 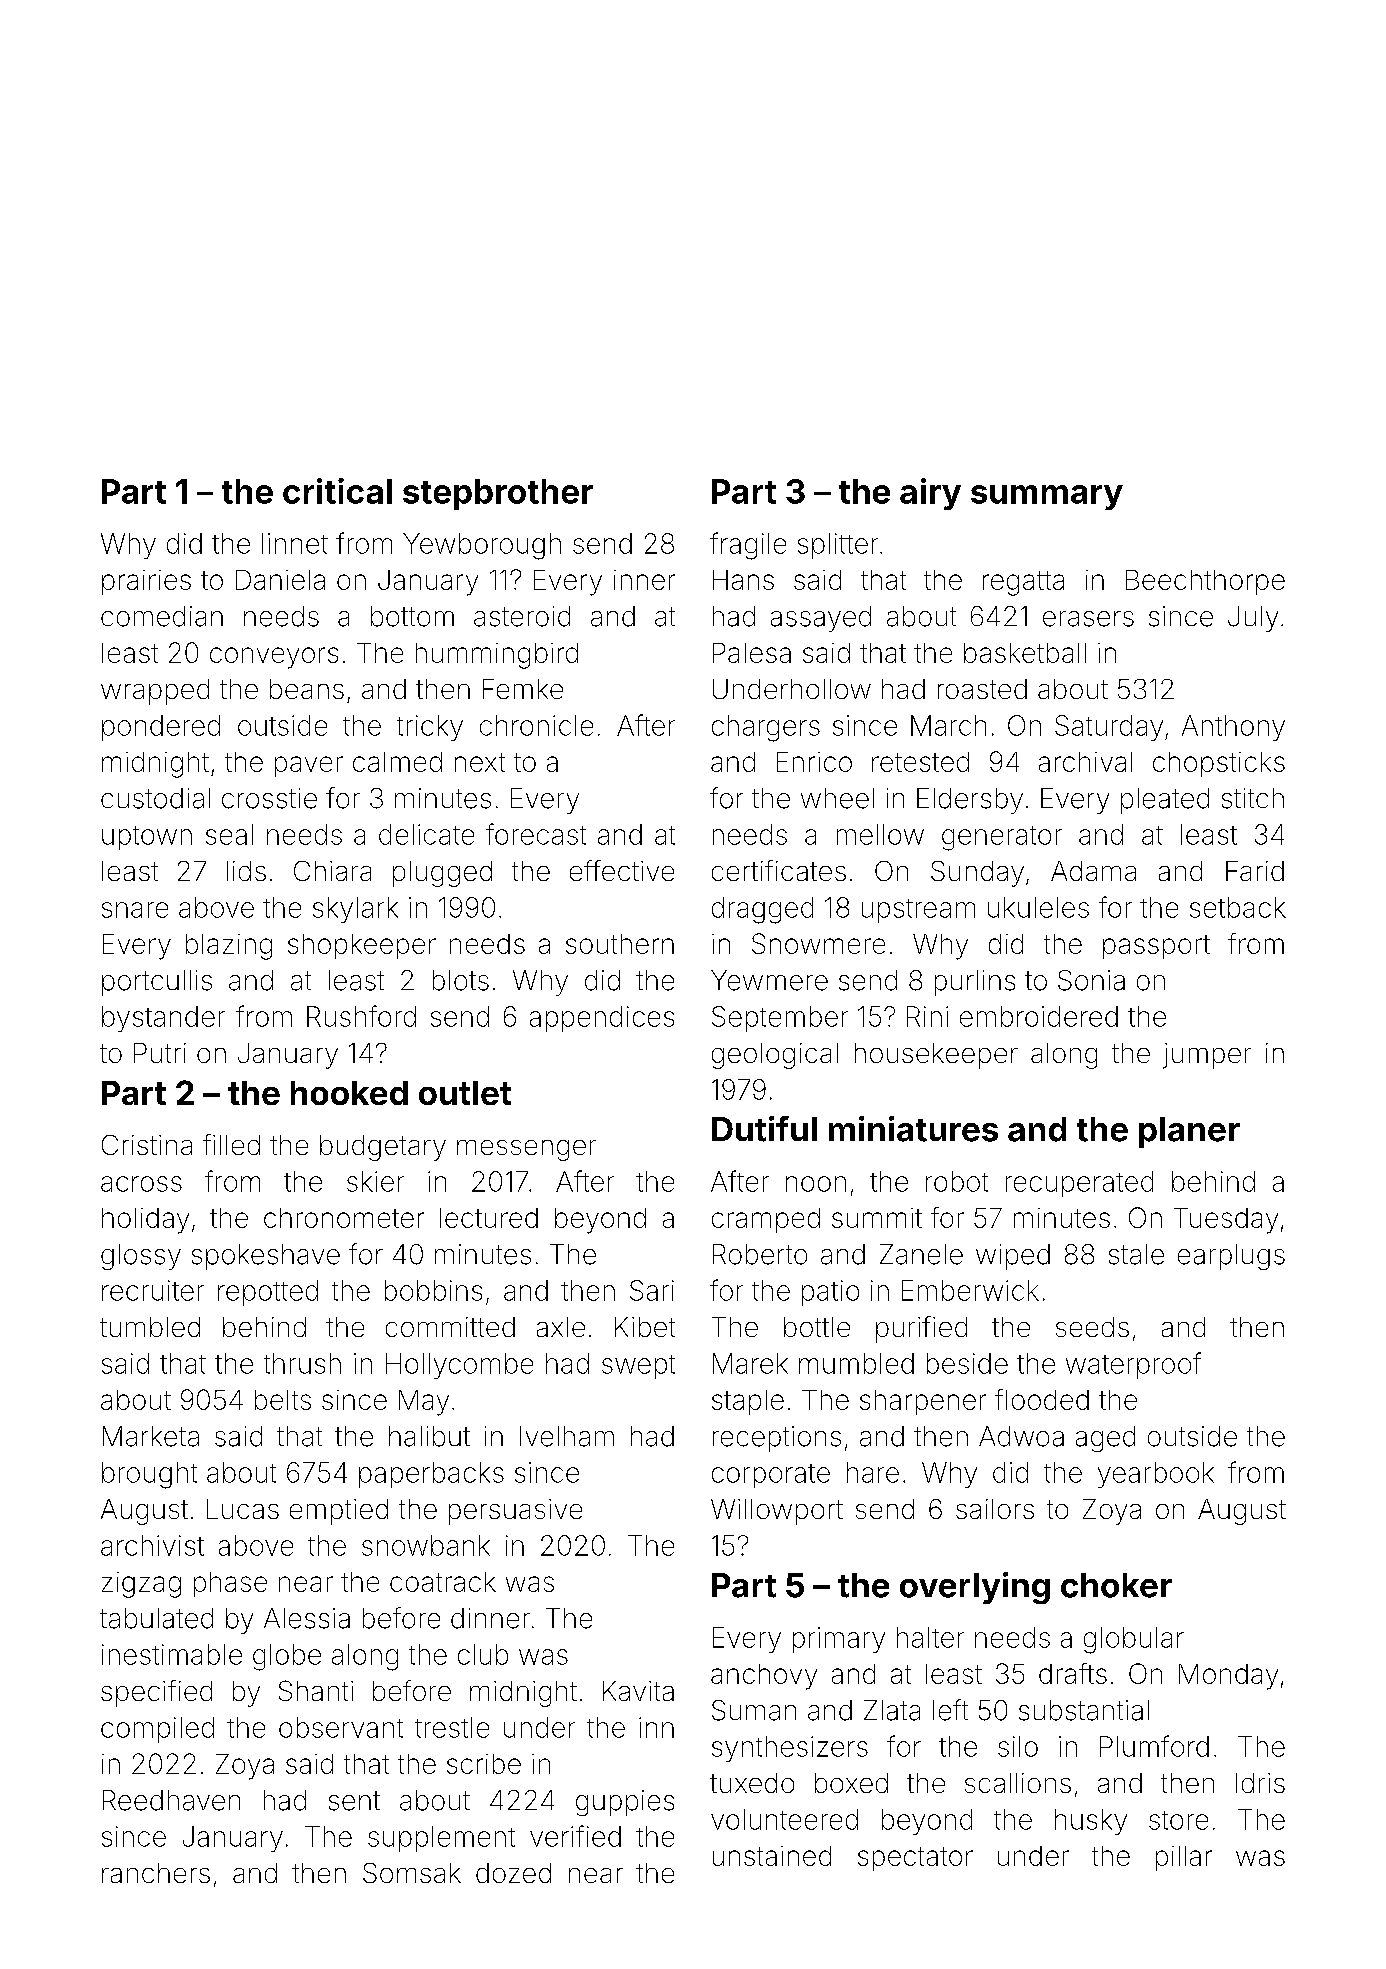 I want to click on boxed, so click(x=851, y=1783).
